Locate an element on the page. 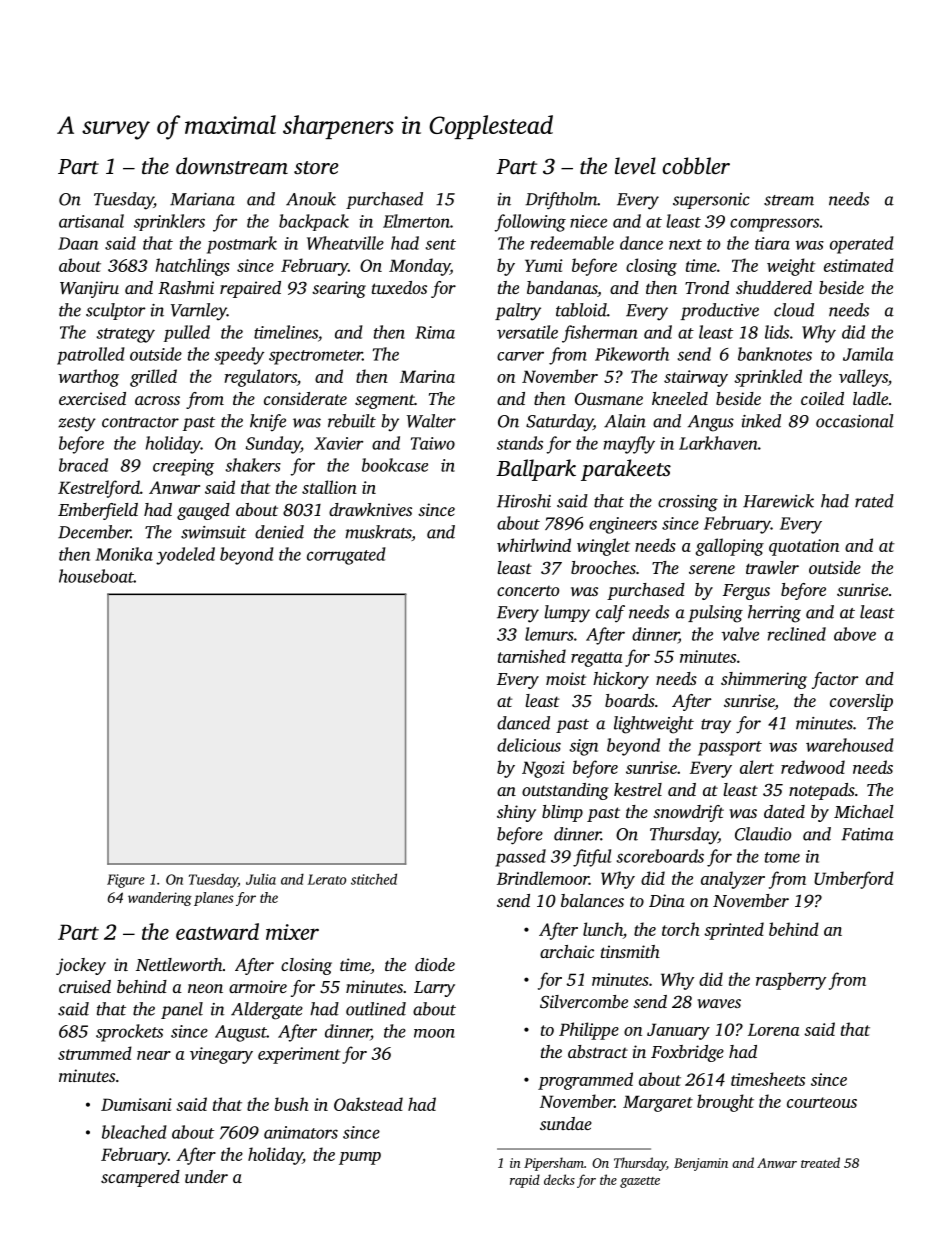  hickory is located at coordinates (621, 680).
